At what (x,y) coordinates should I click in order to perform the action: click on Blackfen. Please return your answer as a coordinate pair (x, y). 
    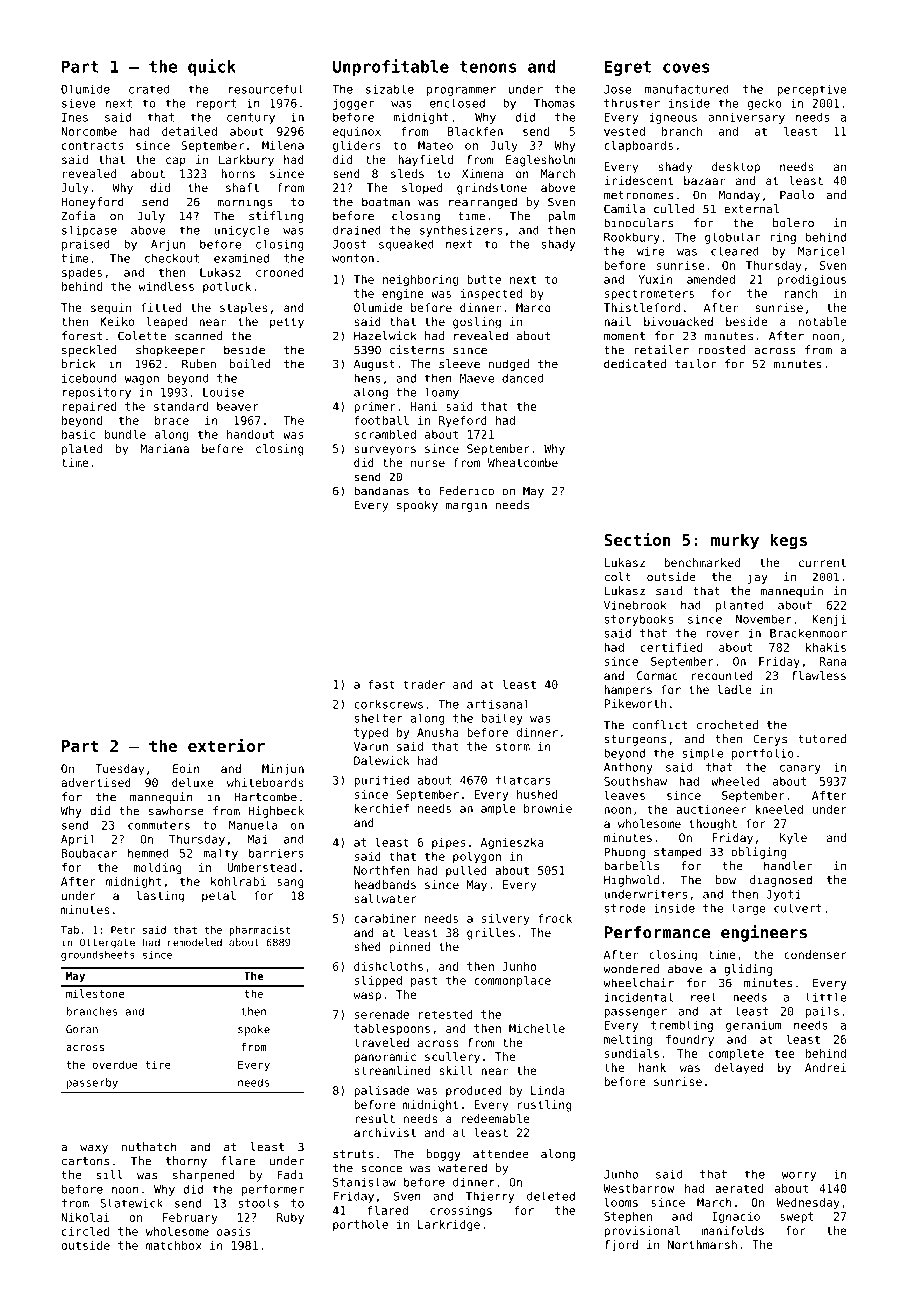
    Looking at the image, I should click on (475, 131).
